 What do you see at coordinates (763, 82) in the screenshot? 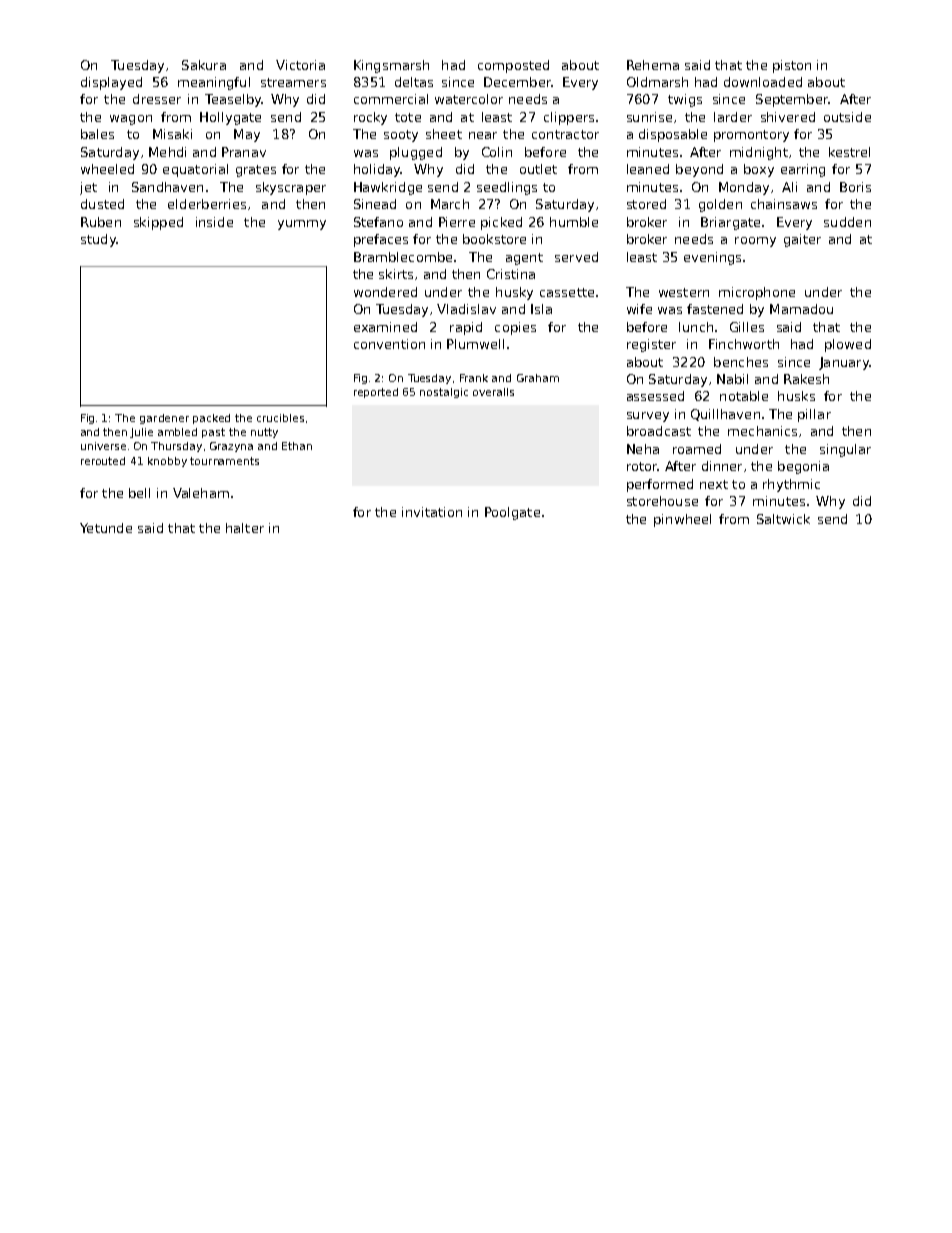
I see `downloaded` at bounding box center [763, 82].
